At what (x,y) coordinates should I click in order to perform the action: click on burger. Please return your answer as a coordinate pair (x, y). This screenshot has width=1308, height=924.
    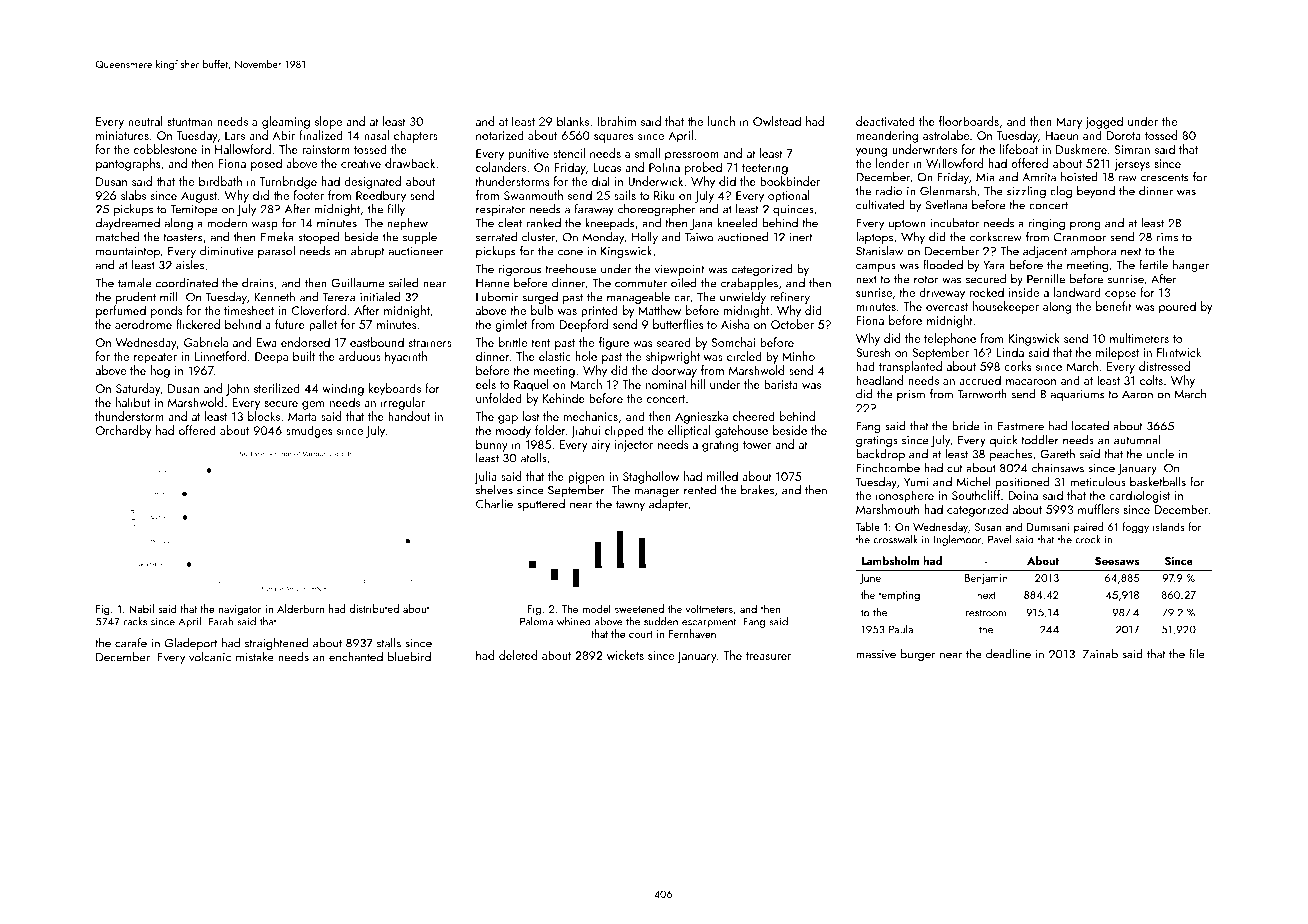
    Looking at the image, I should click on (918, 655).
